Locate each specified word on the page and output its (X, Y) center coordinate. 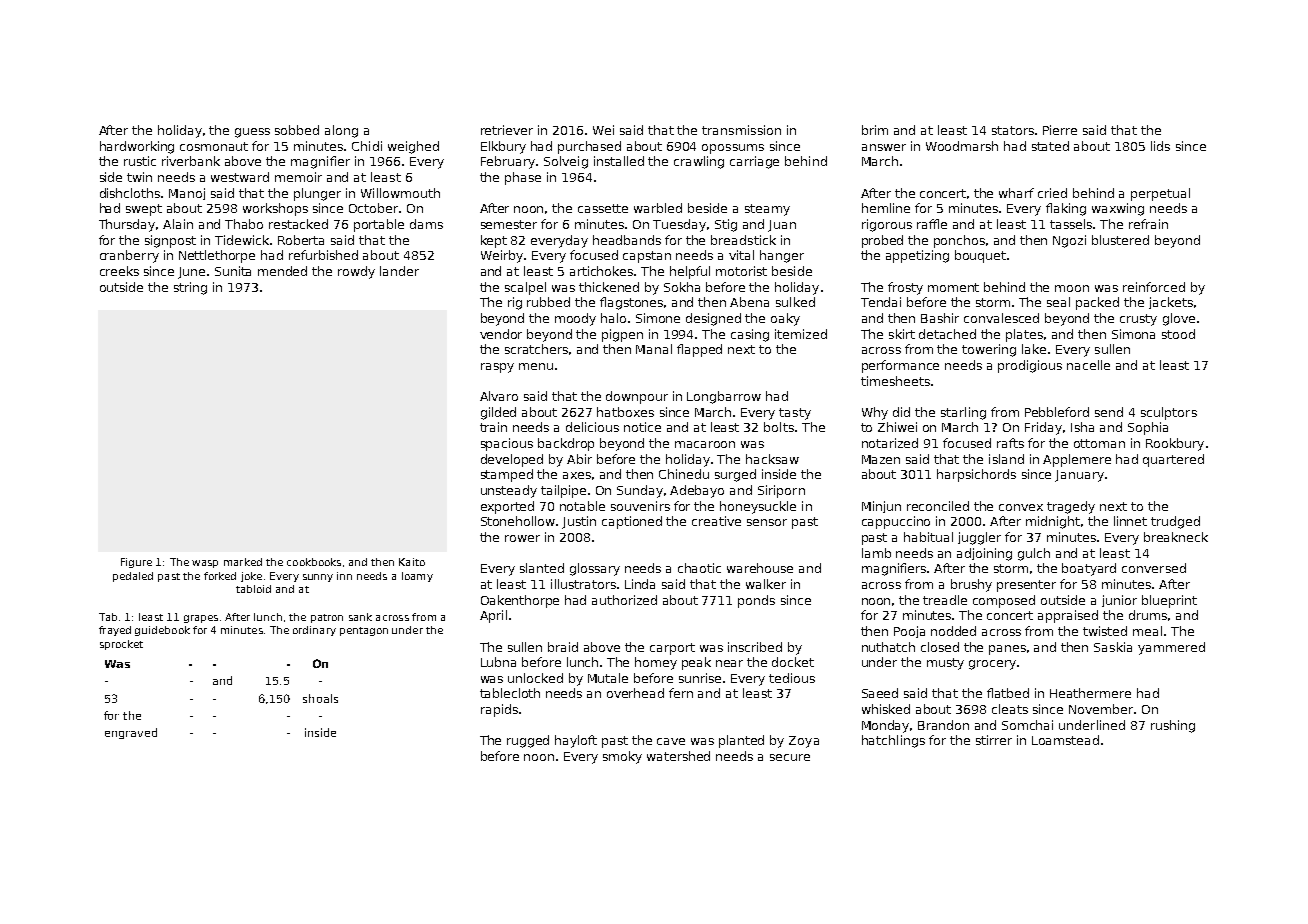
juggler (979, 538)
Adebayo (697, 491)
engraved (131, 733)
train (493, 427)
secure (790, 757)
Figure (136, 563)
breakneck (1176, 537)
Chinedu (684, 474)
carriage (754, 162)
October (373, 208)
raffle (932, 224)
